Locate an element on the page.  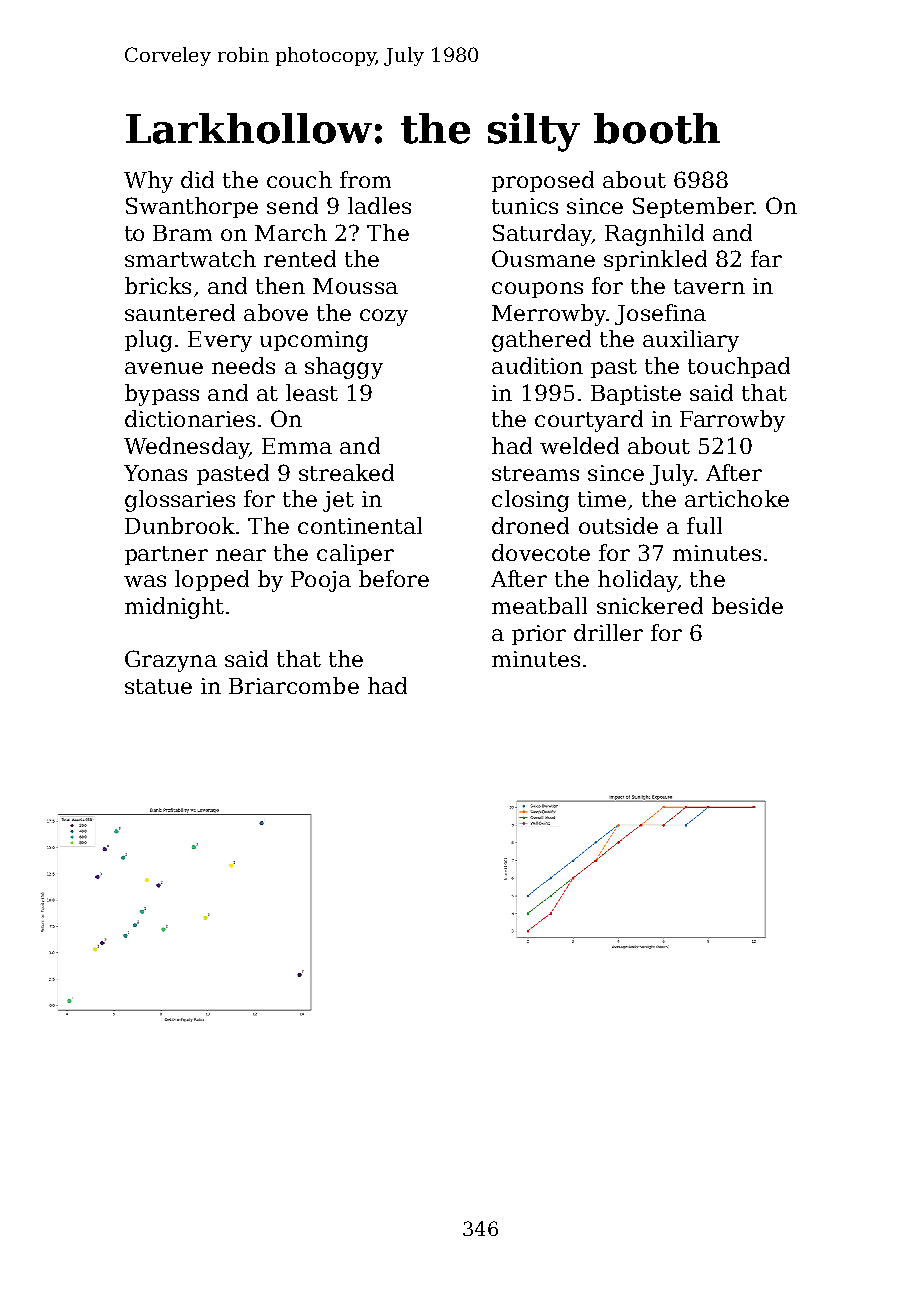
snickered is located at coordinates (650, 605).
